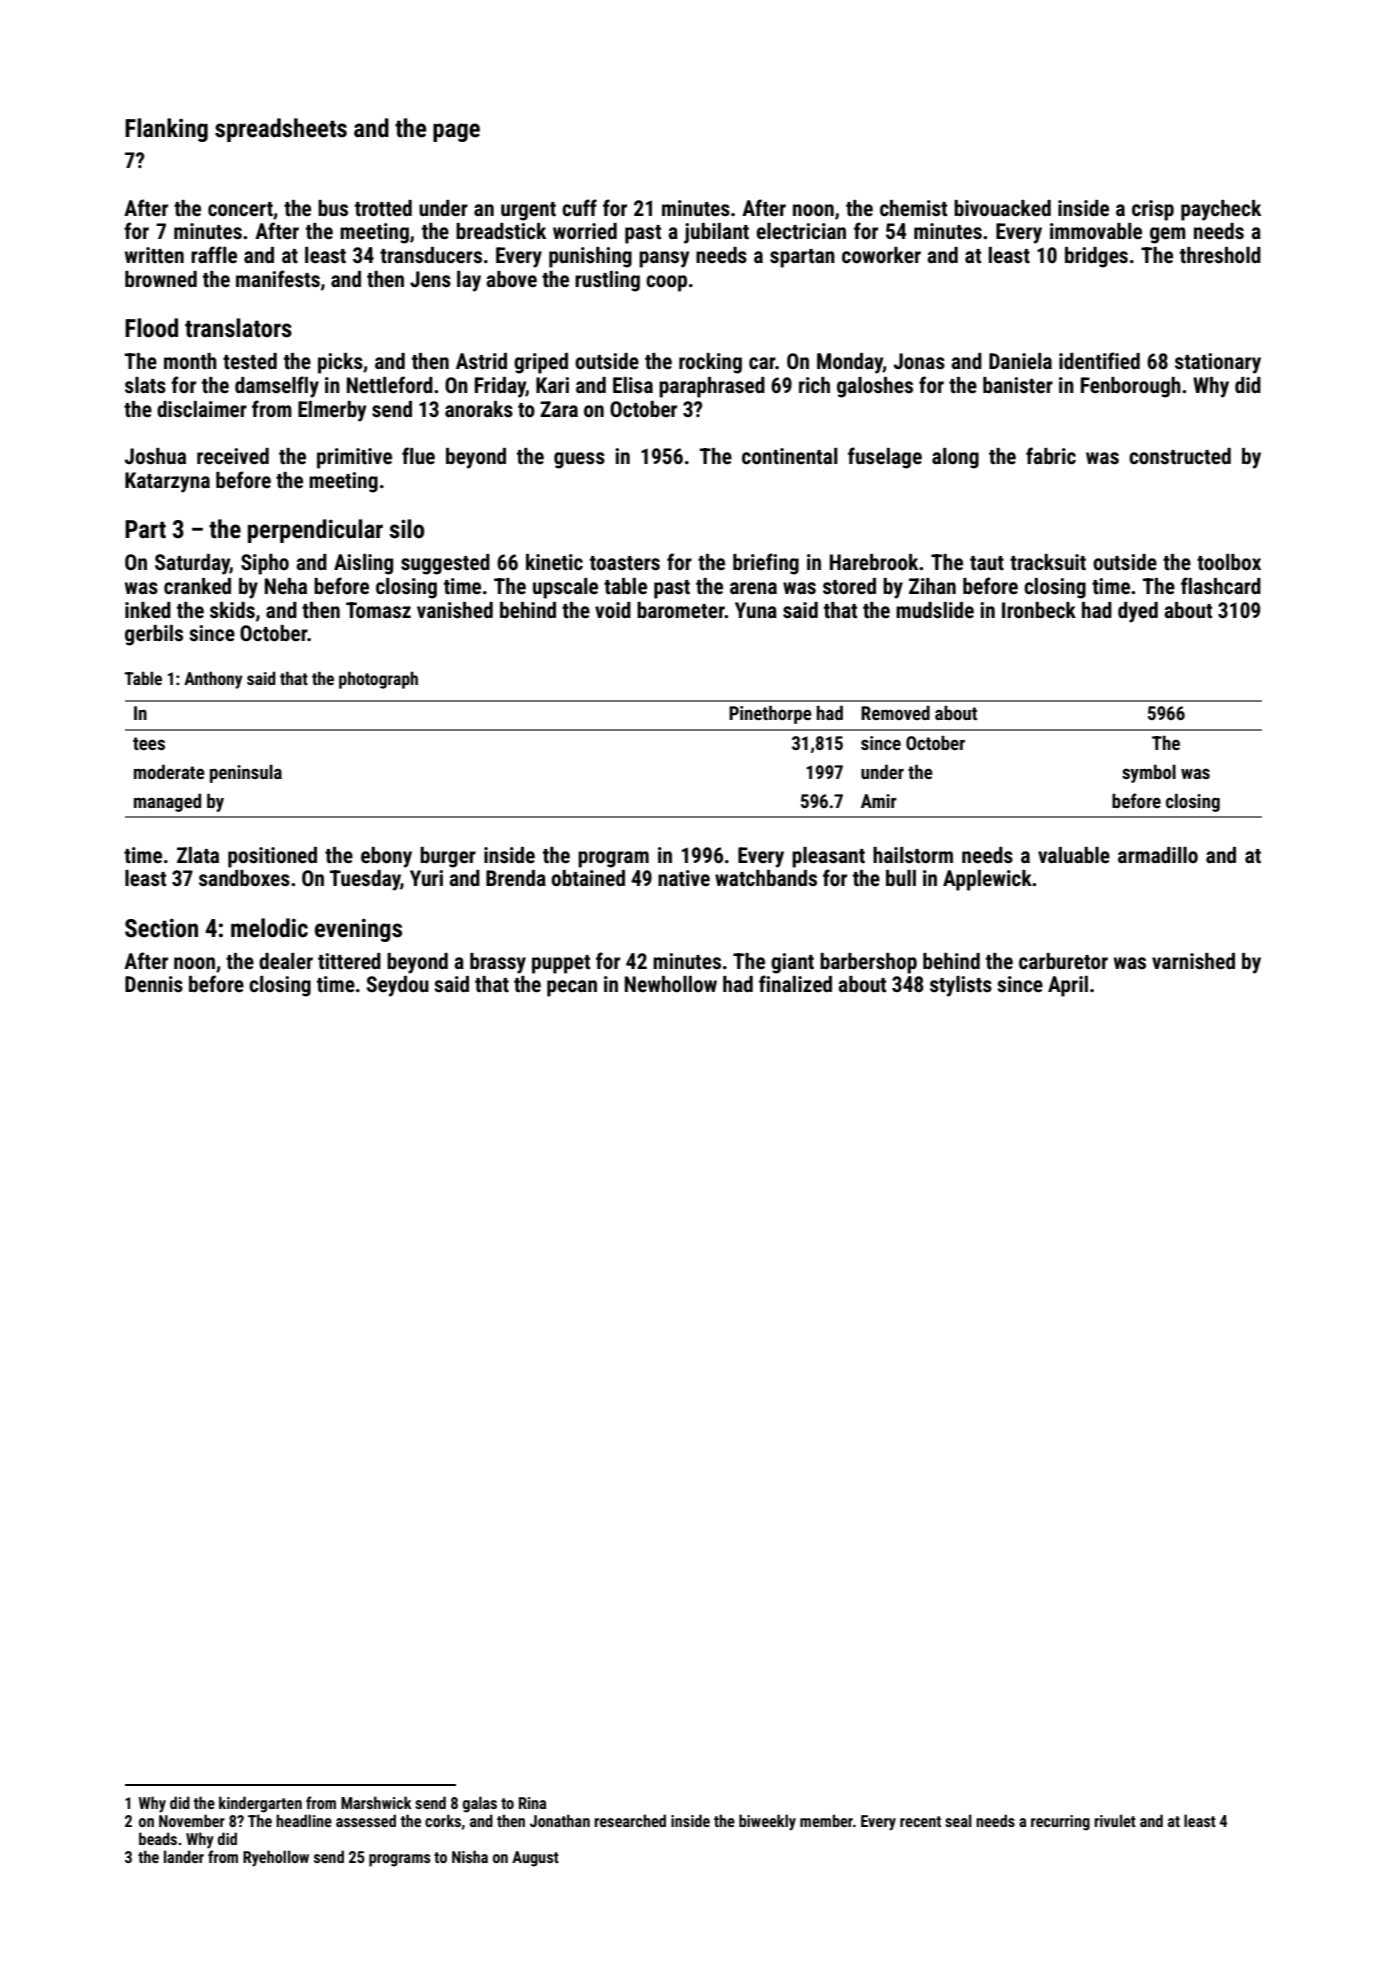  Describe the element at coordinates (276, 1858) in the document. I see `Ryehollow` at that location.
